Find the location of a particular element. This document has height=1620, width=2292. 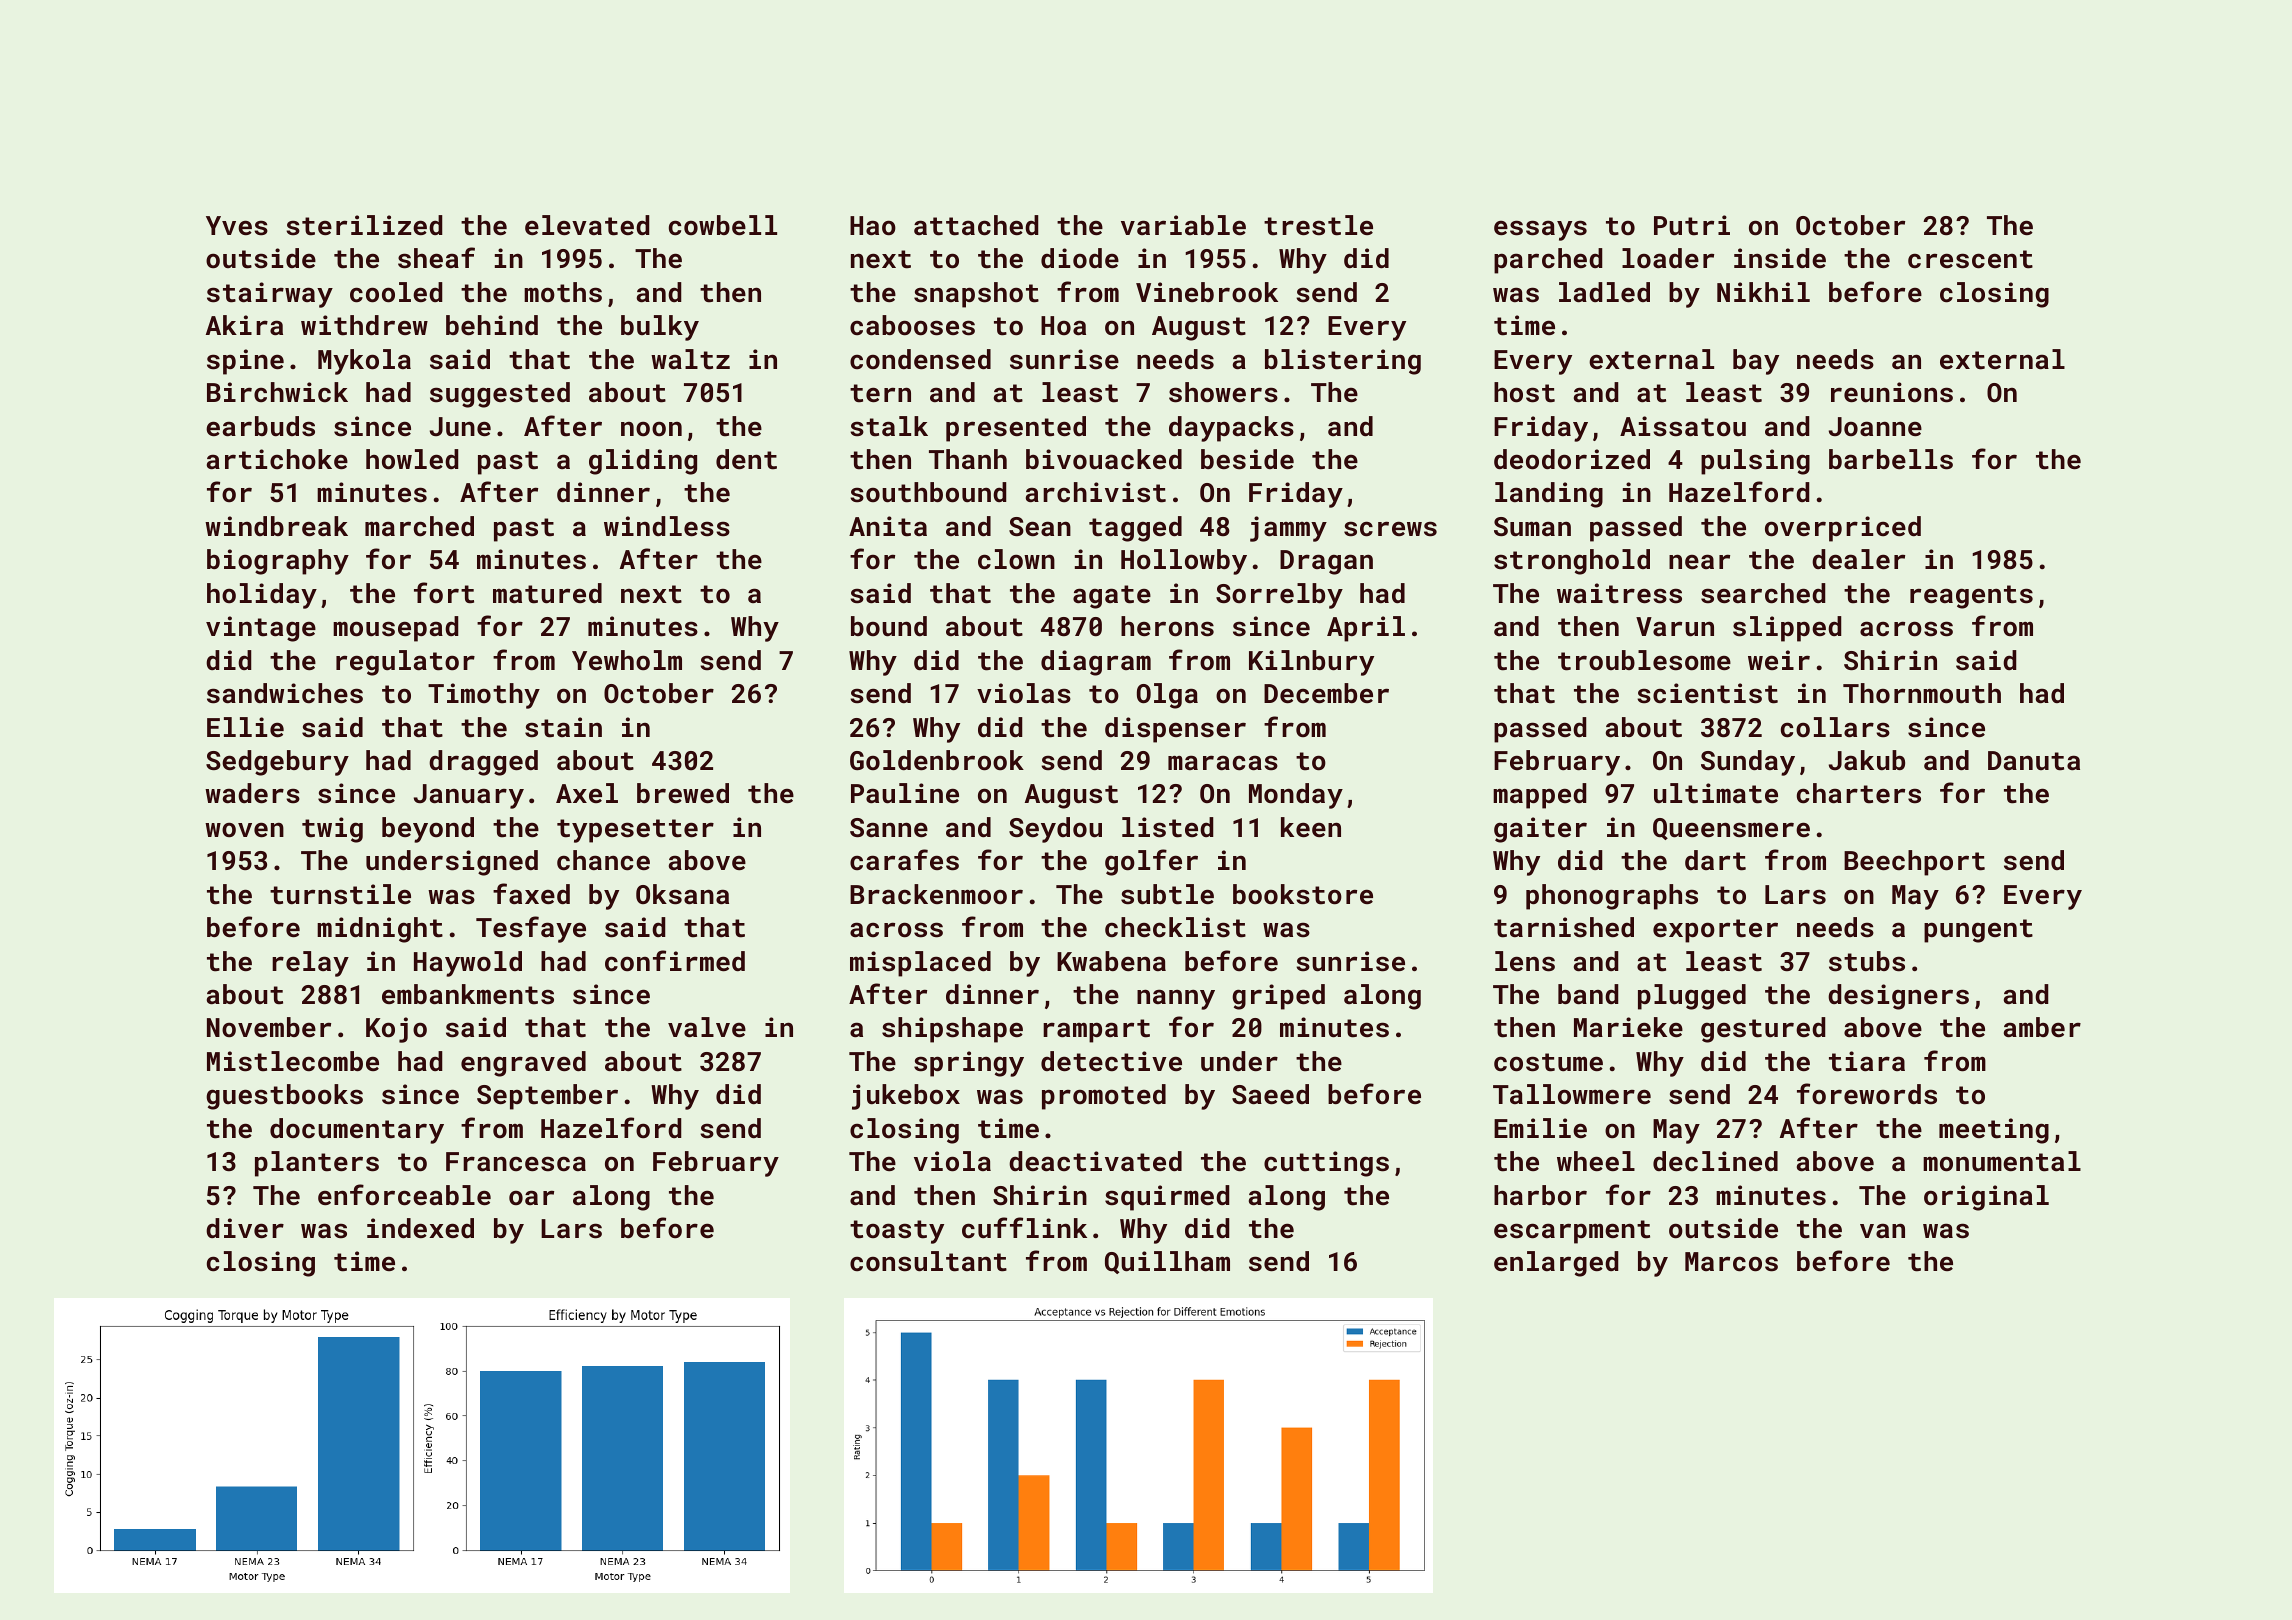

keen is located at coordinates (1311, 827).
